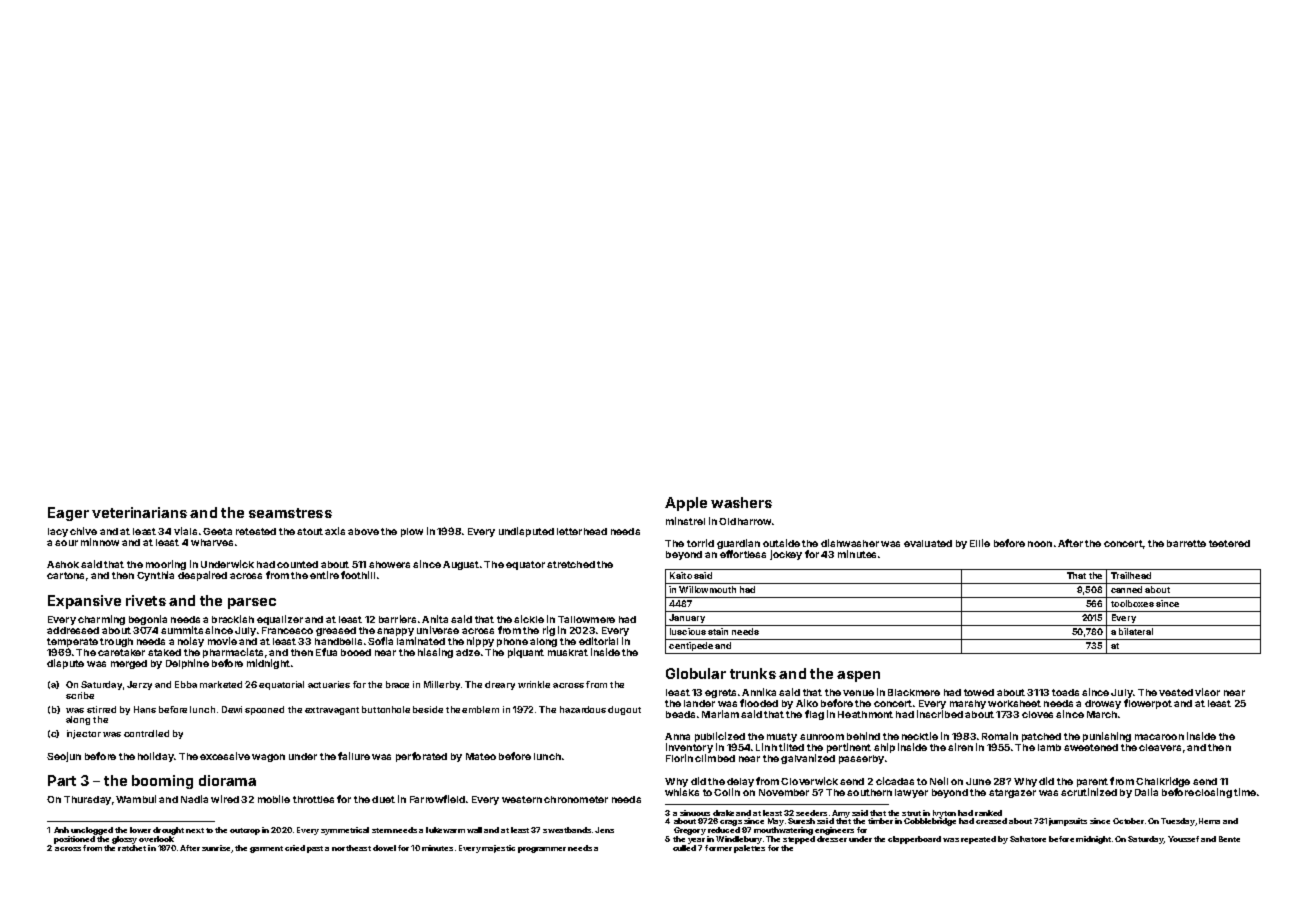 This document has height=924, width=1308. Describe the element at coordinates (87, 800) in the document. I see `Thursday` at that location.
